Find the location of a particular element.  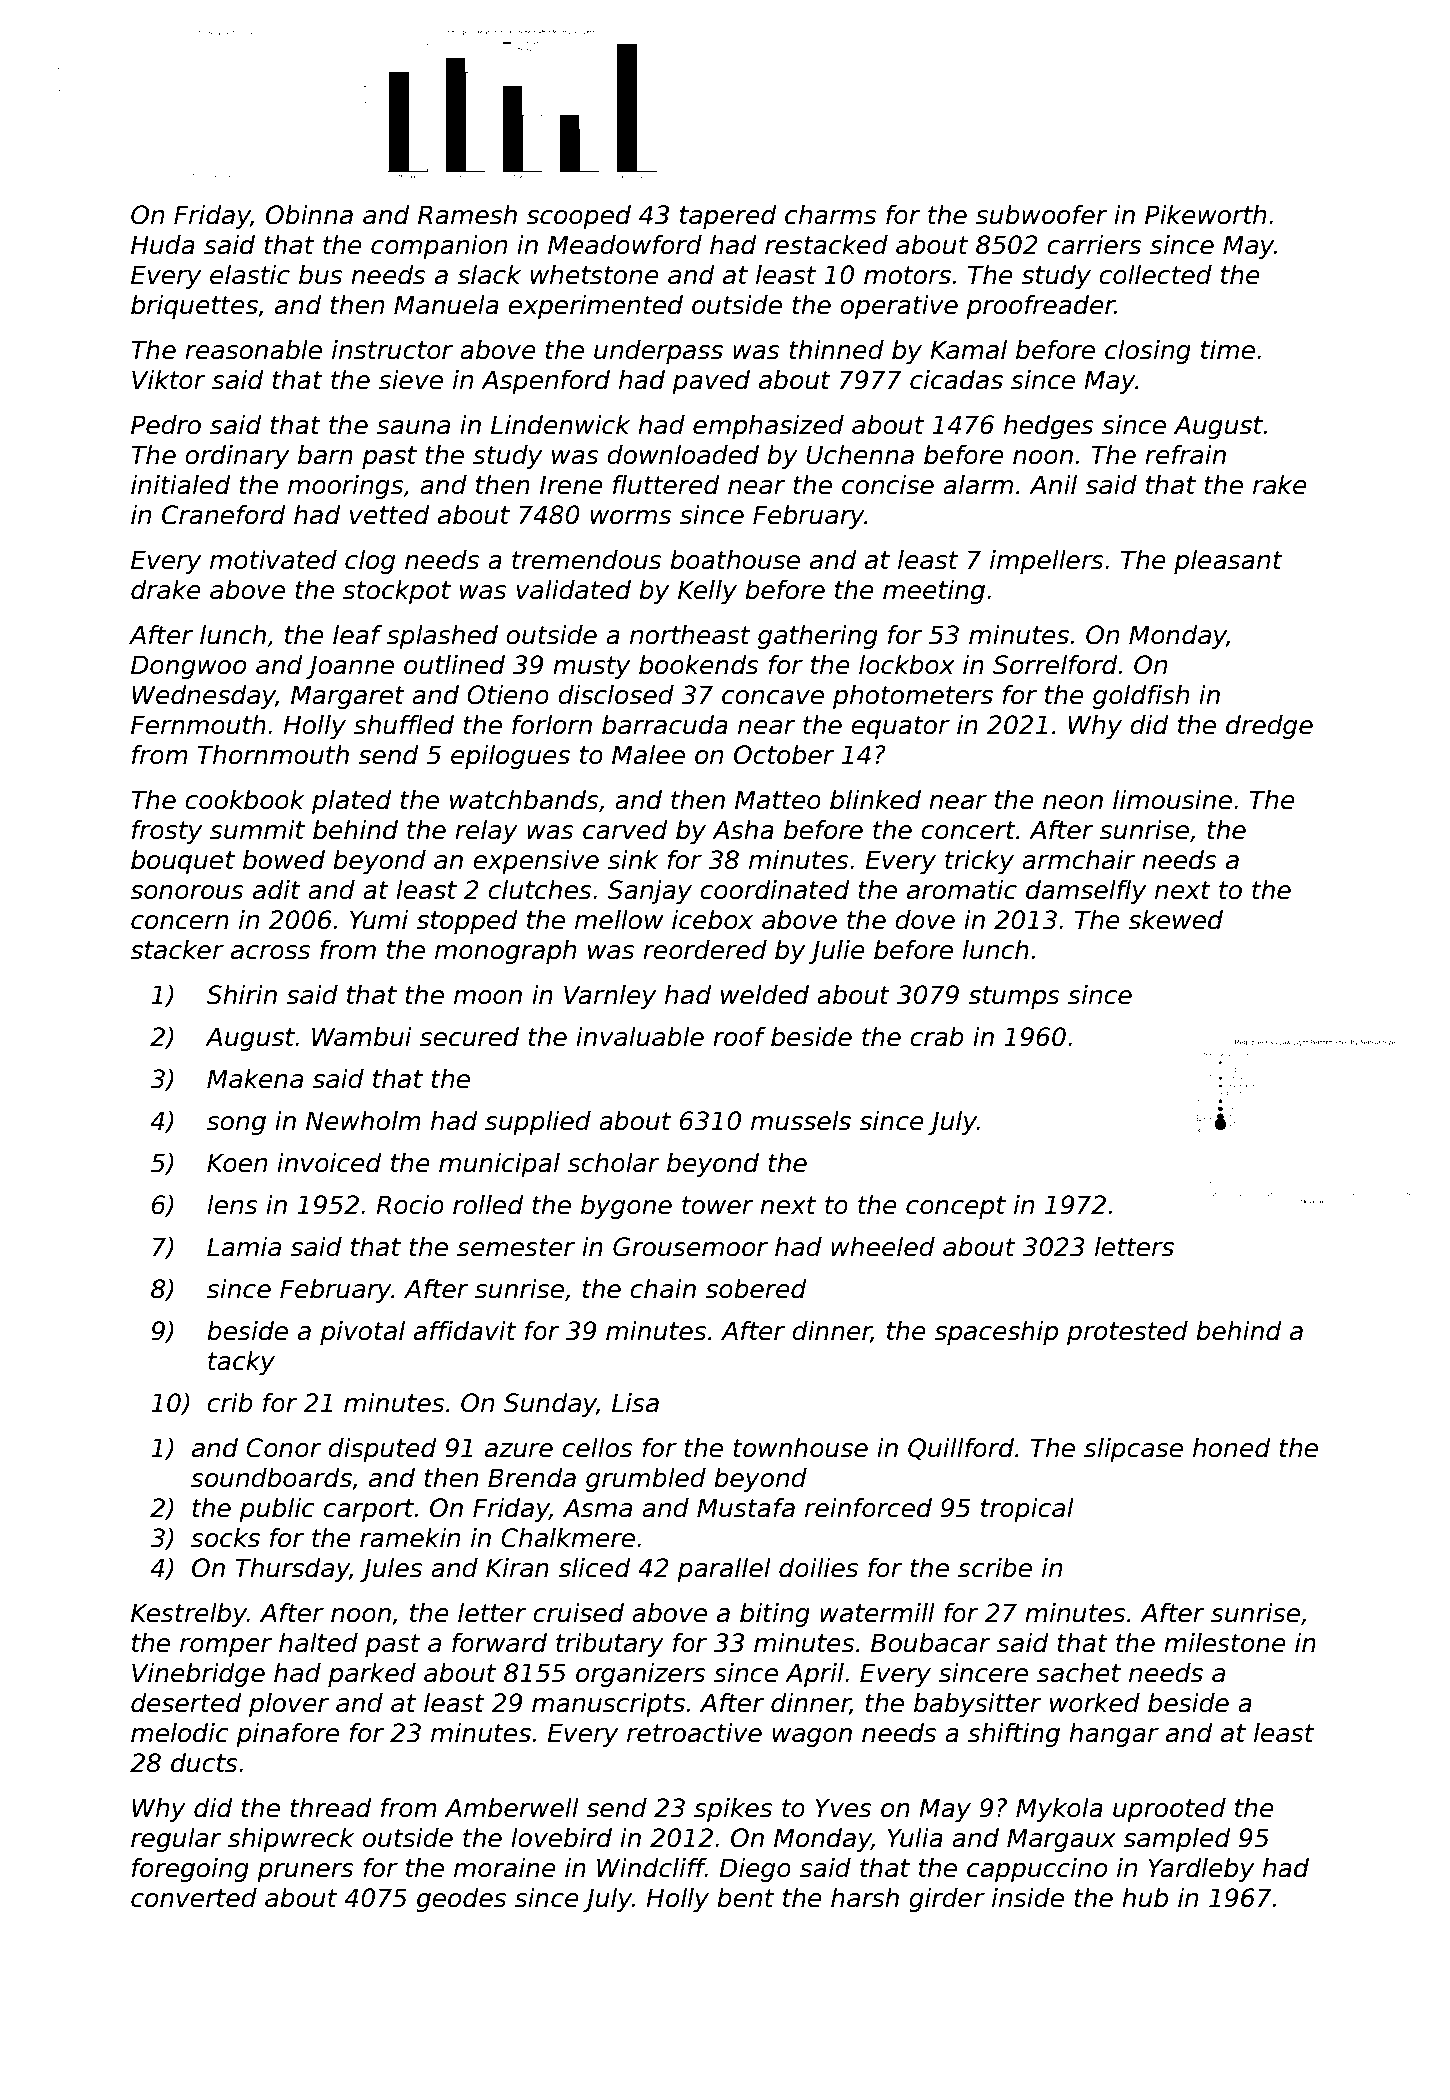

Anil is located at coordinates (1053, 484).
